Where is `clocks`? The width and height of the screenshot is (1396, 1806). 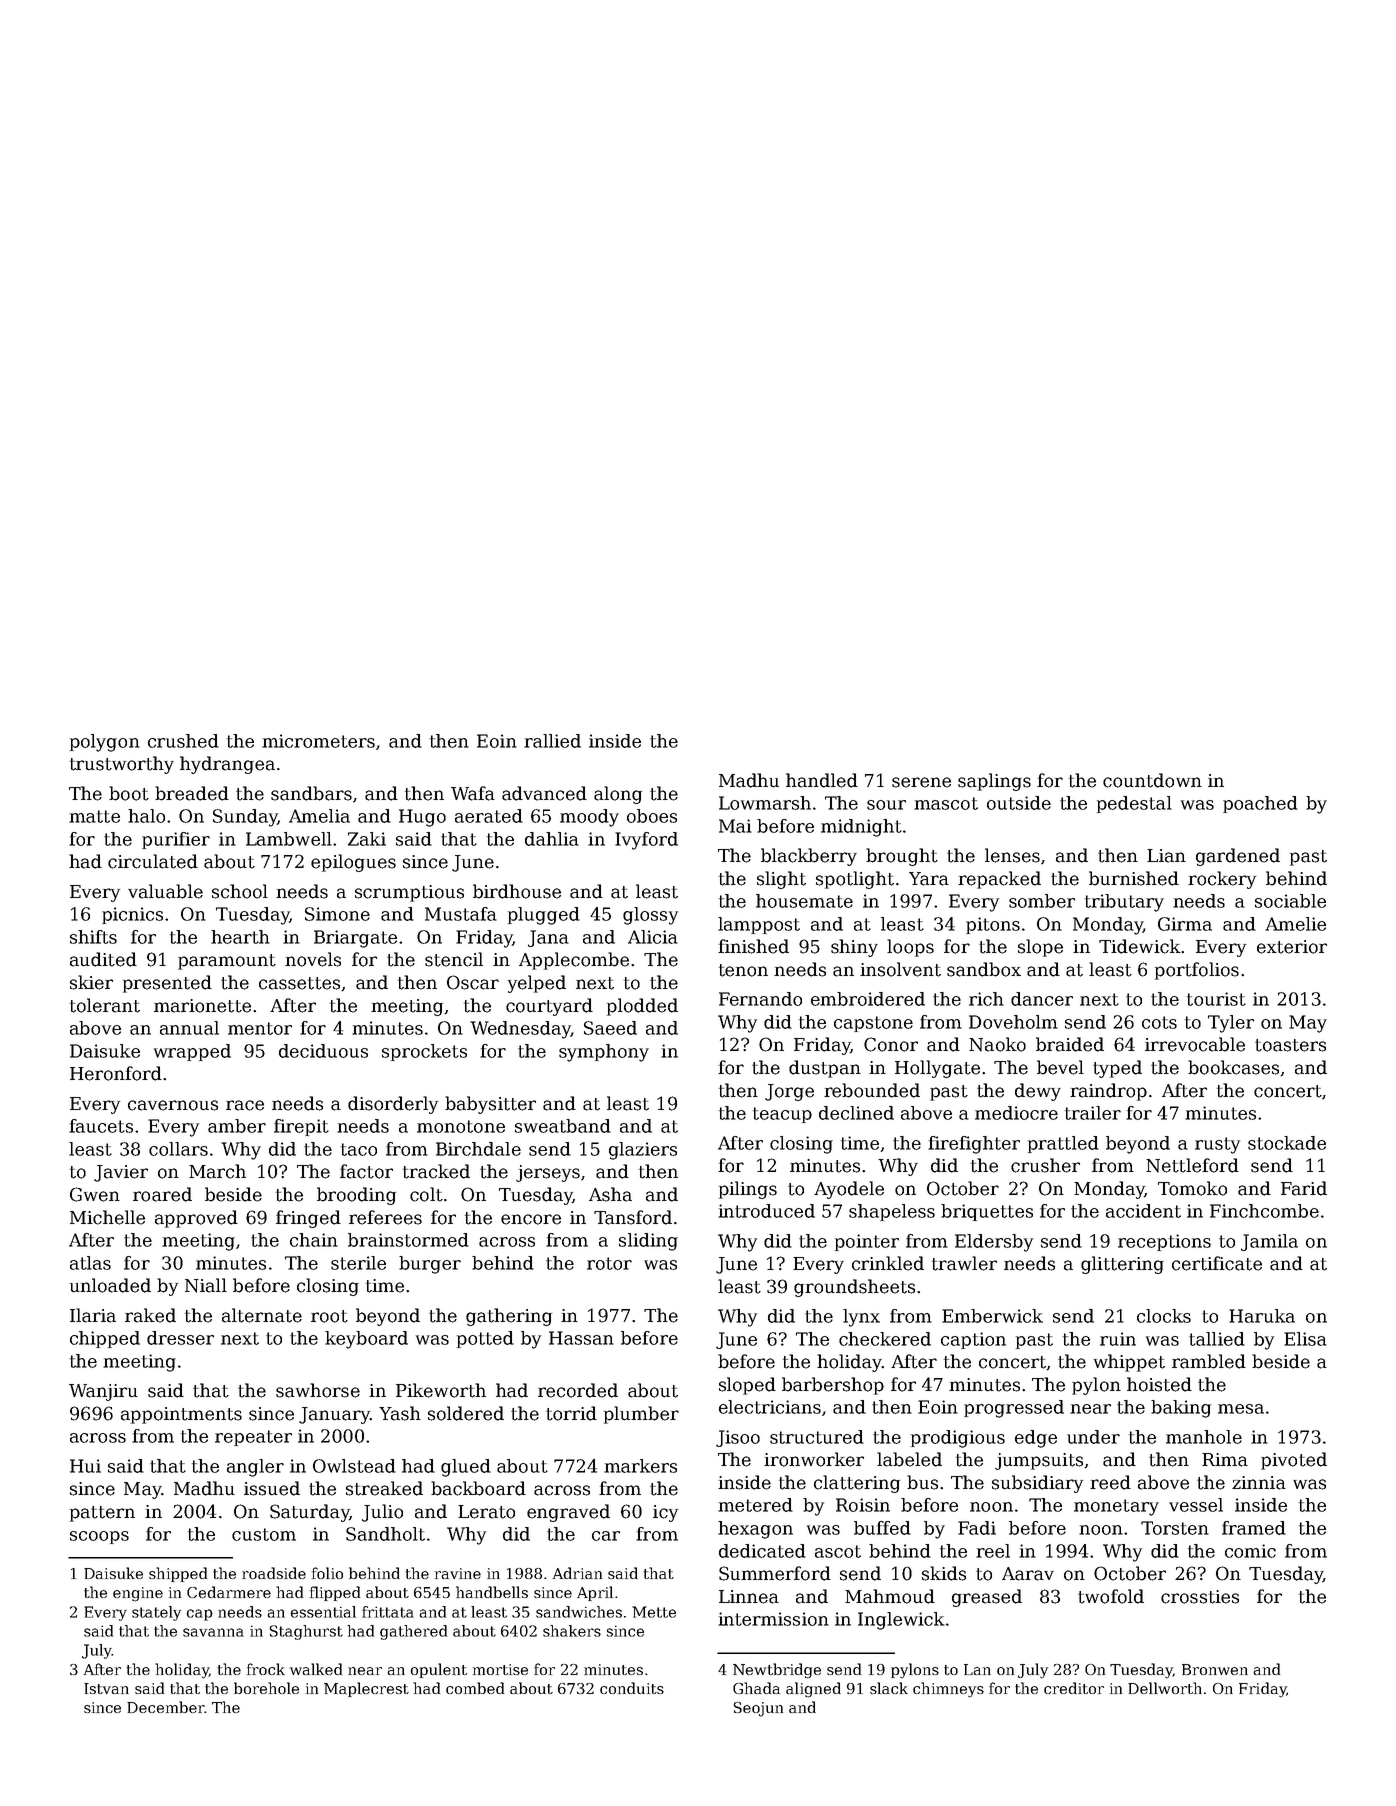 clocks is located at coordinates (1164, 1316).
